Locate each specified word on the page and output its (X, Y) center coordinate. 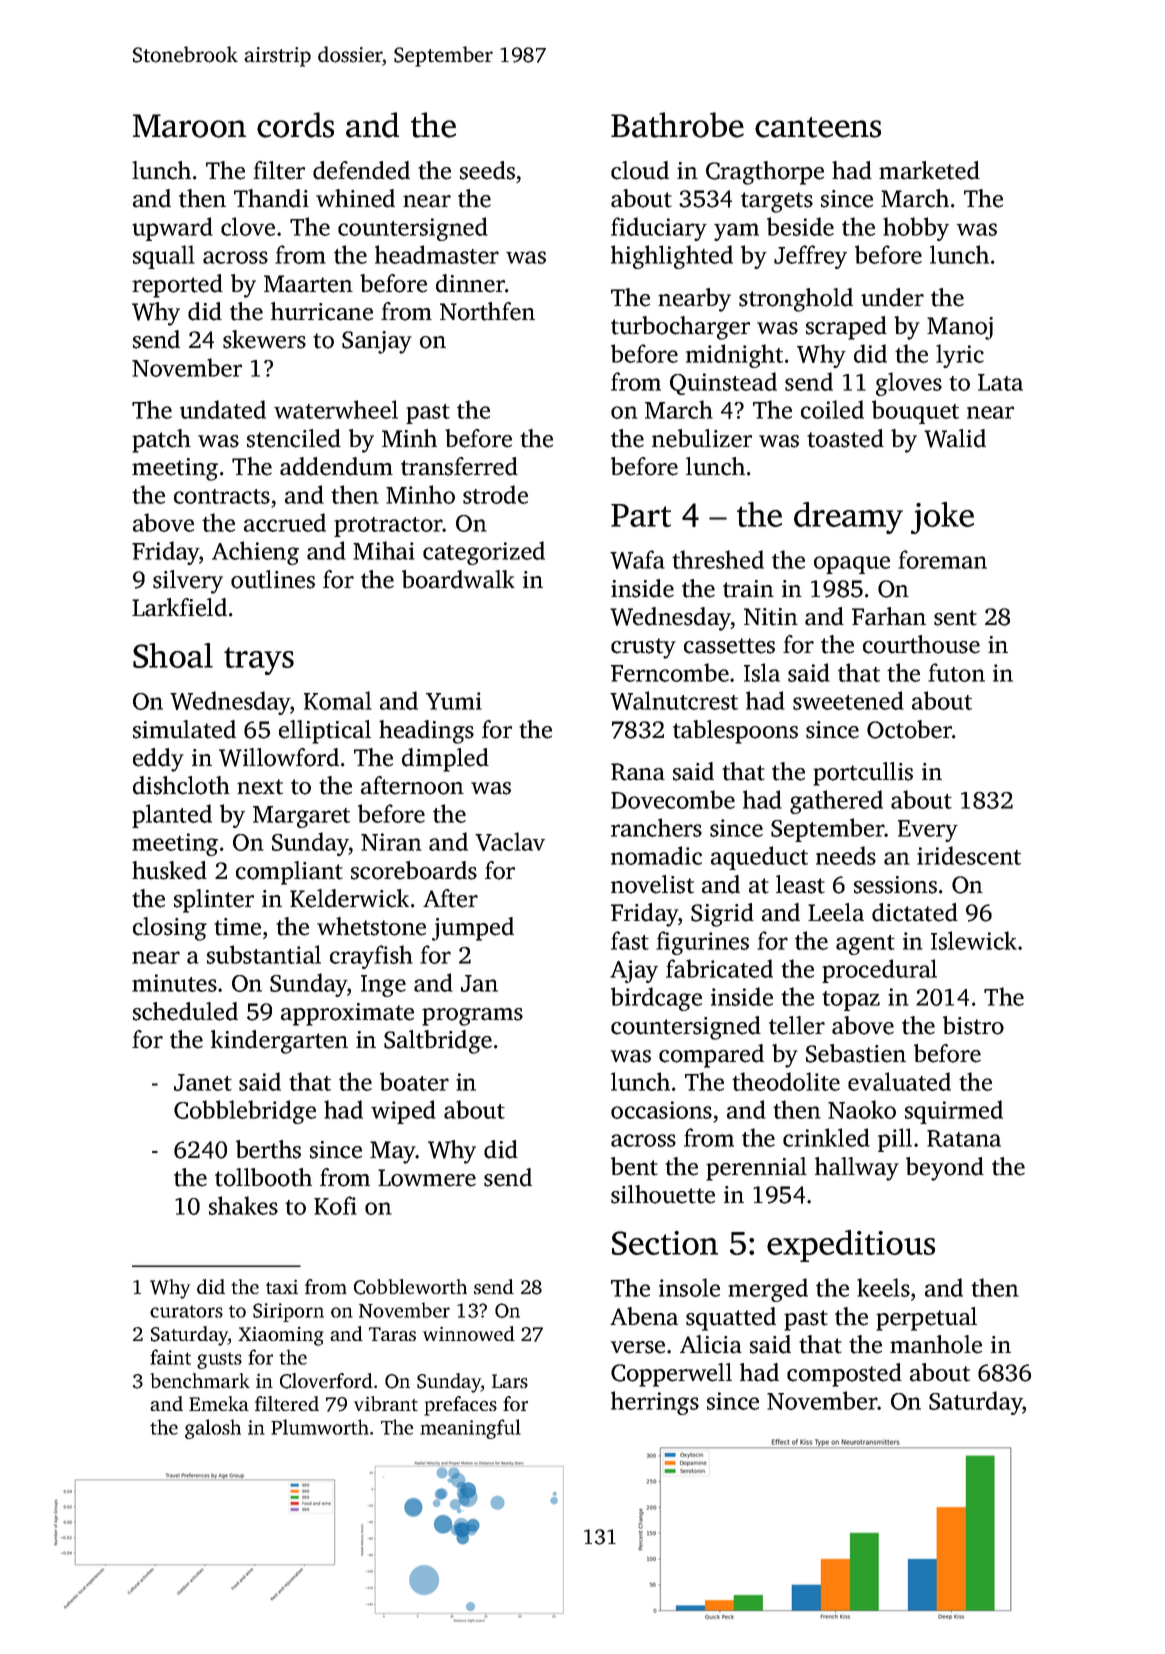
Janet (203, 1082)
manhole (936, 1344)
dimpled (445, 760)
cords (295, 125)
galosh (213, 1429)
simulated (184, 729)
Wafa (637, 559)
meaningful (470, 1429)
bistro (973, 1025)
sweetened (848, 700)
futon (956, 672)
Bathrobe (677, 125)
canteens (818, 127)
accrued (285, 522)
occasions (661, 1110)
